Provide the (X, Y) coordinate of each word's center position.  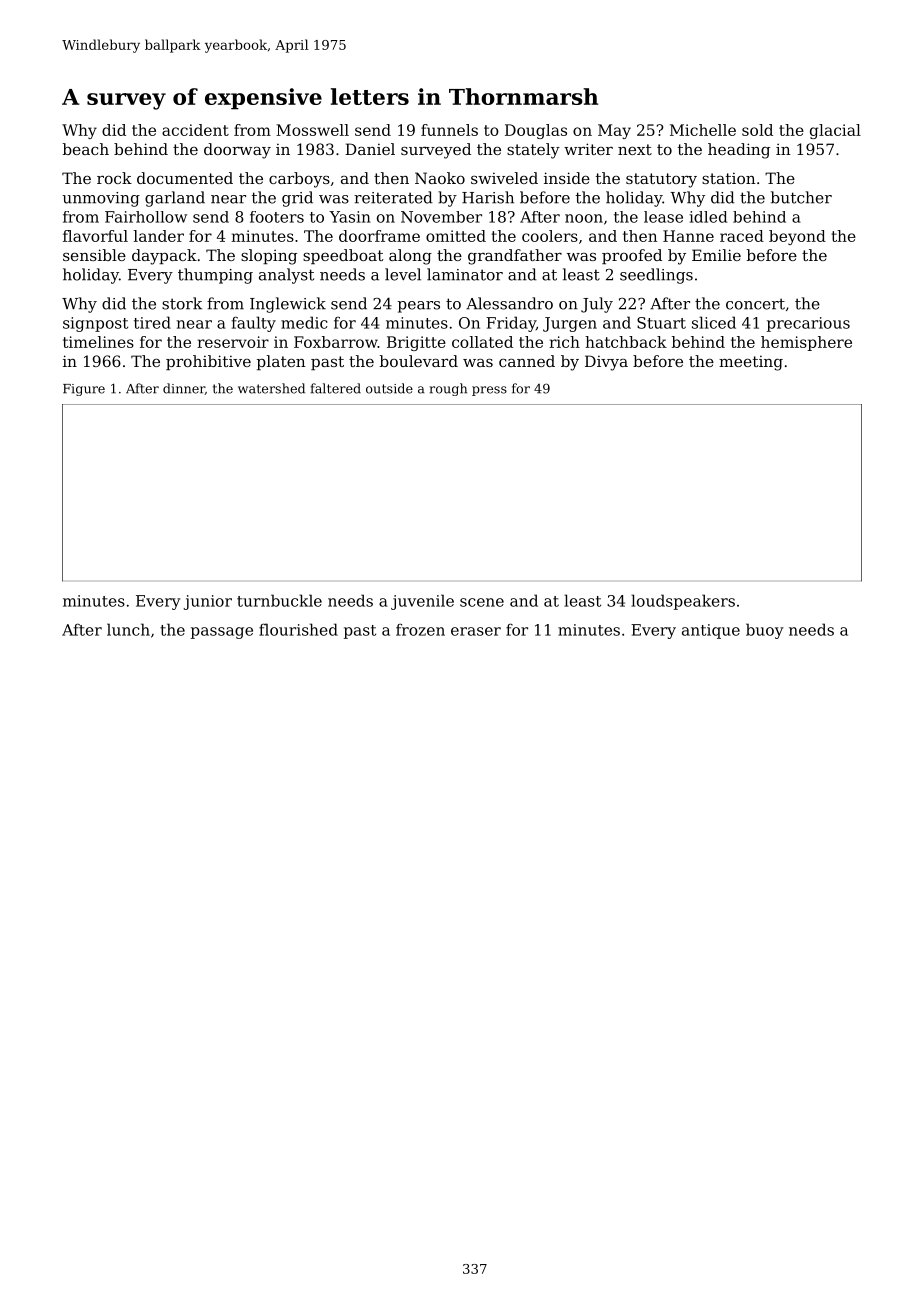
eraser (476, 631)
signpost (95, 324)
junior (207, 602)
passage (222, 633)
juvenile (422, 602)
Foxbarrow (336, 342)
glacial (835, 131)
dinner (184, 389)
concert (755, 304)
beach (86, 149)
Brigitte (416, 343)
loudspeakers (683, 602)
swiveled (504, 178)
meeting (751, 363)
